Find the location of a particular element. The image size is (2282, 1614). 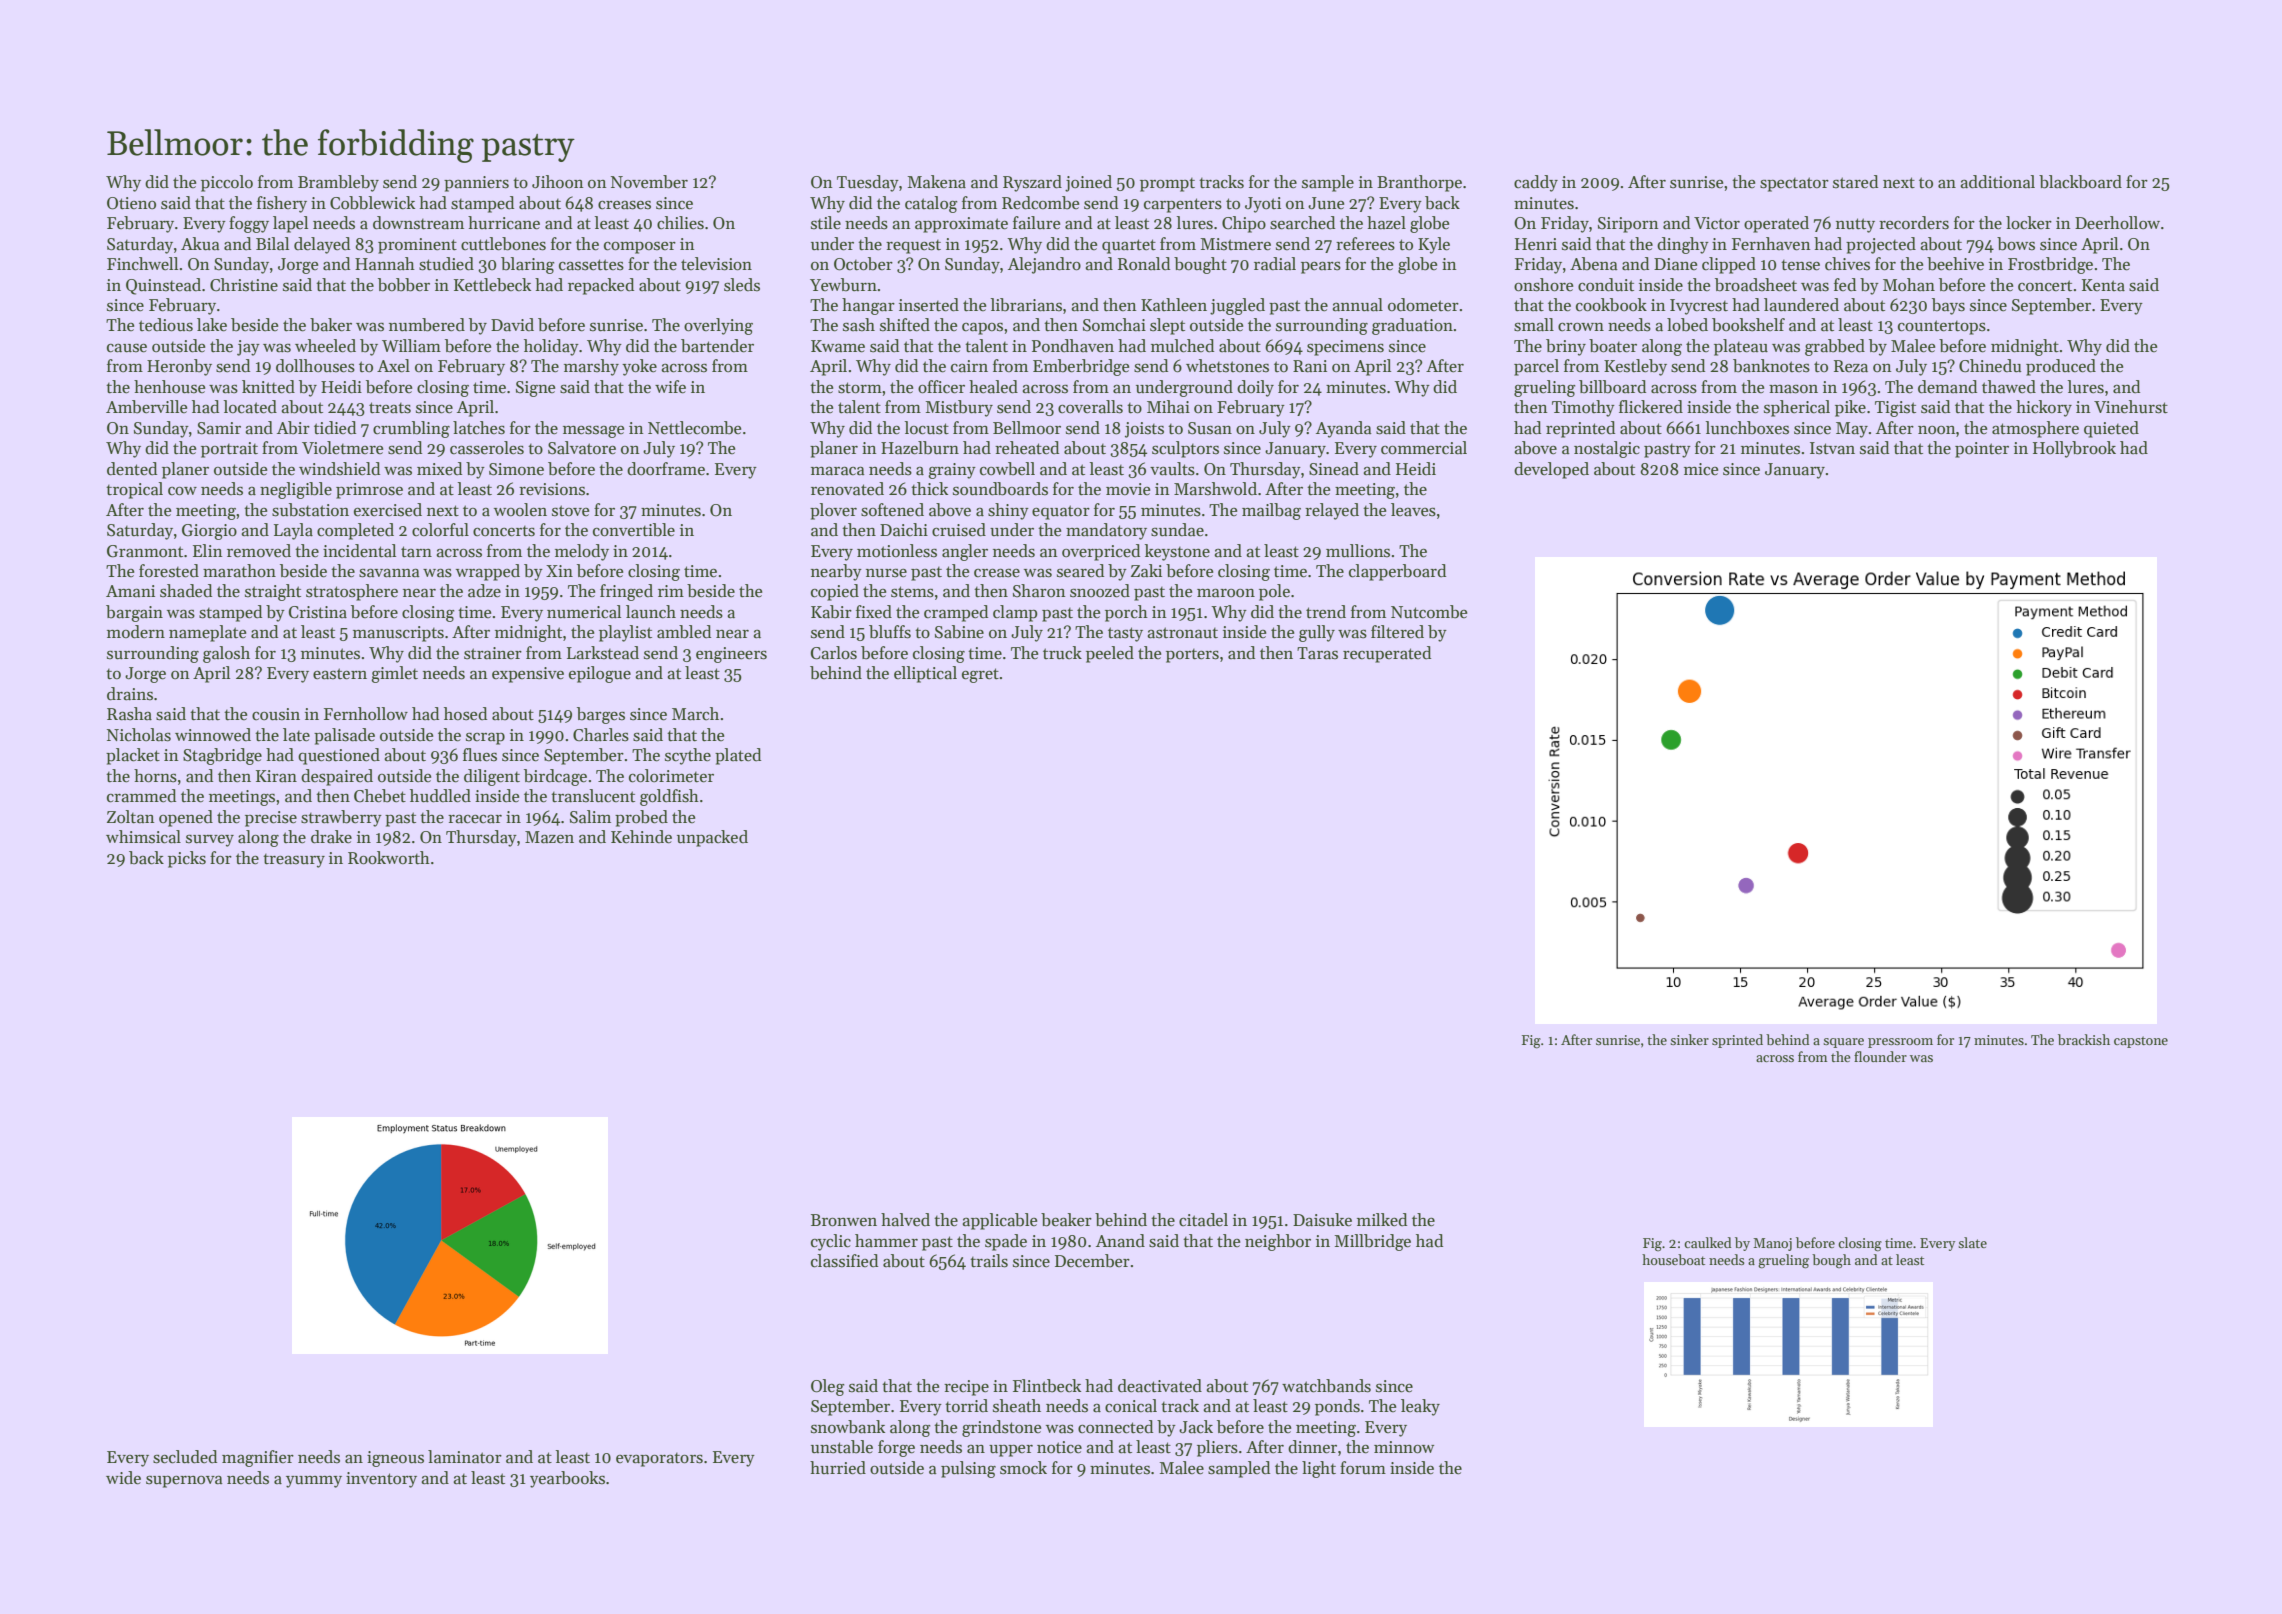

unpacked is located at coordinates (712, 838).
